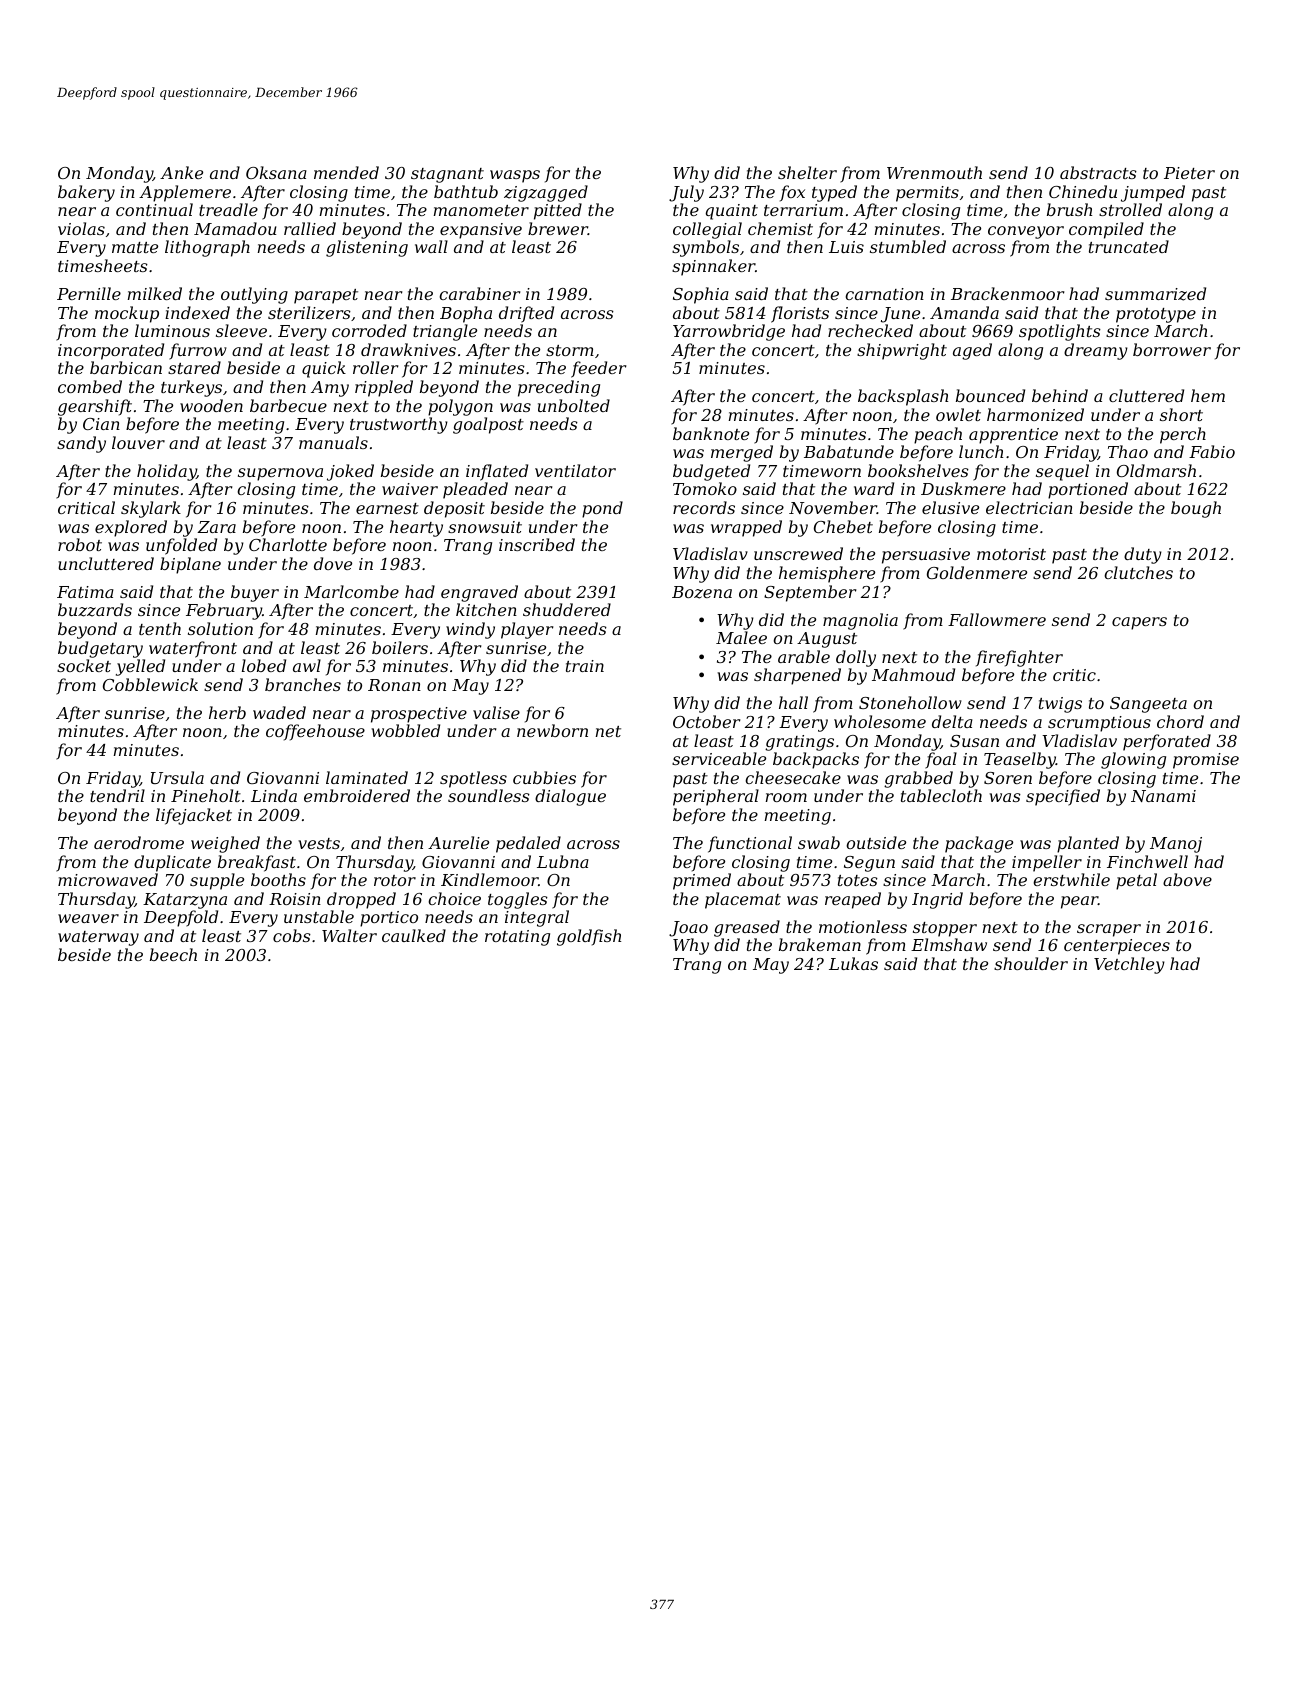  I want to click on impeller, so click(1047, 863).
